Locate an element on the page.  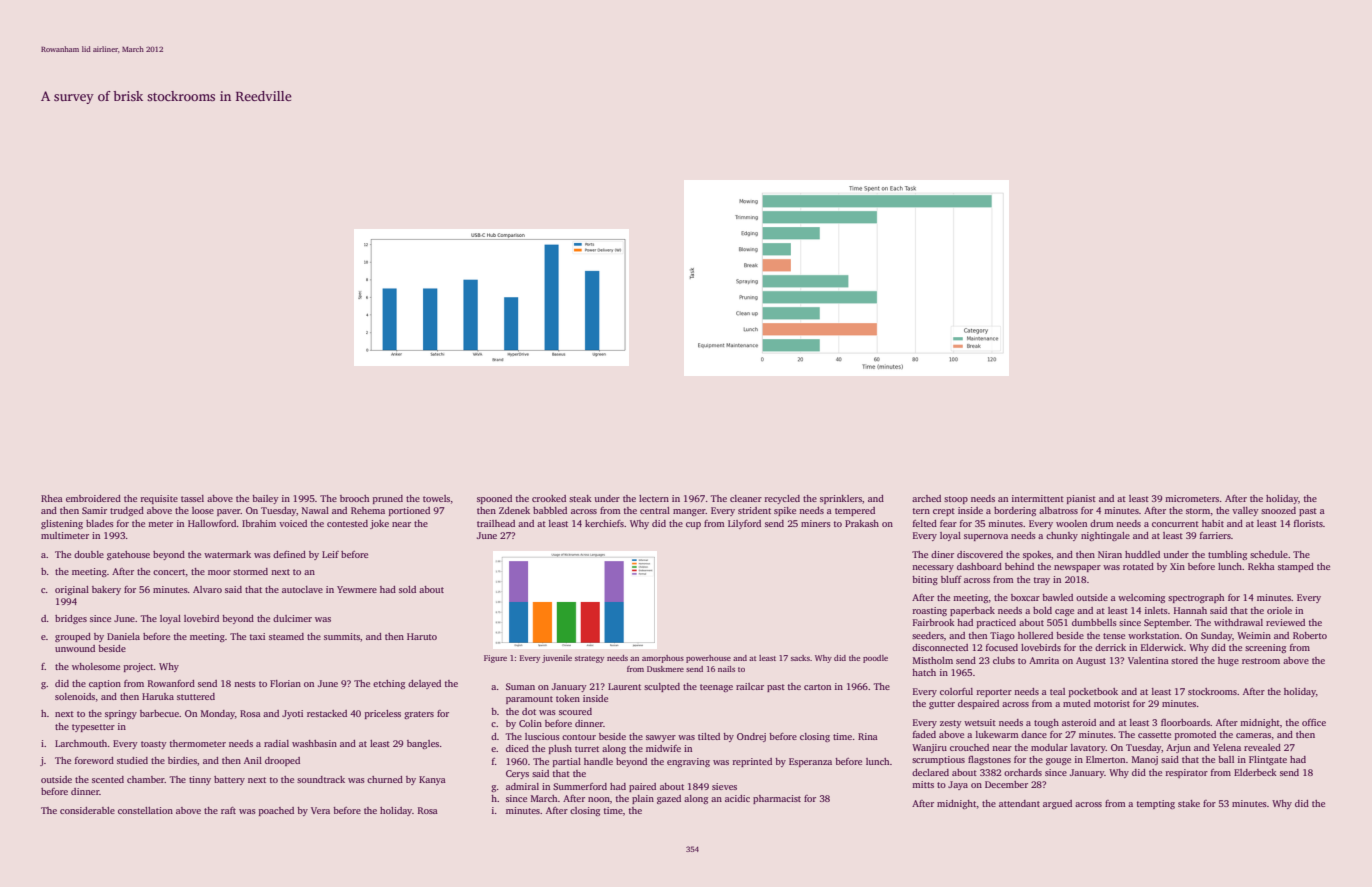
modular is located at coordinates (1049, 747).
